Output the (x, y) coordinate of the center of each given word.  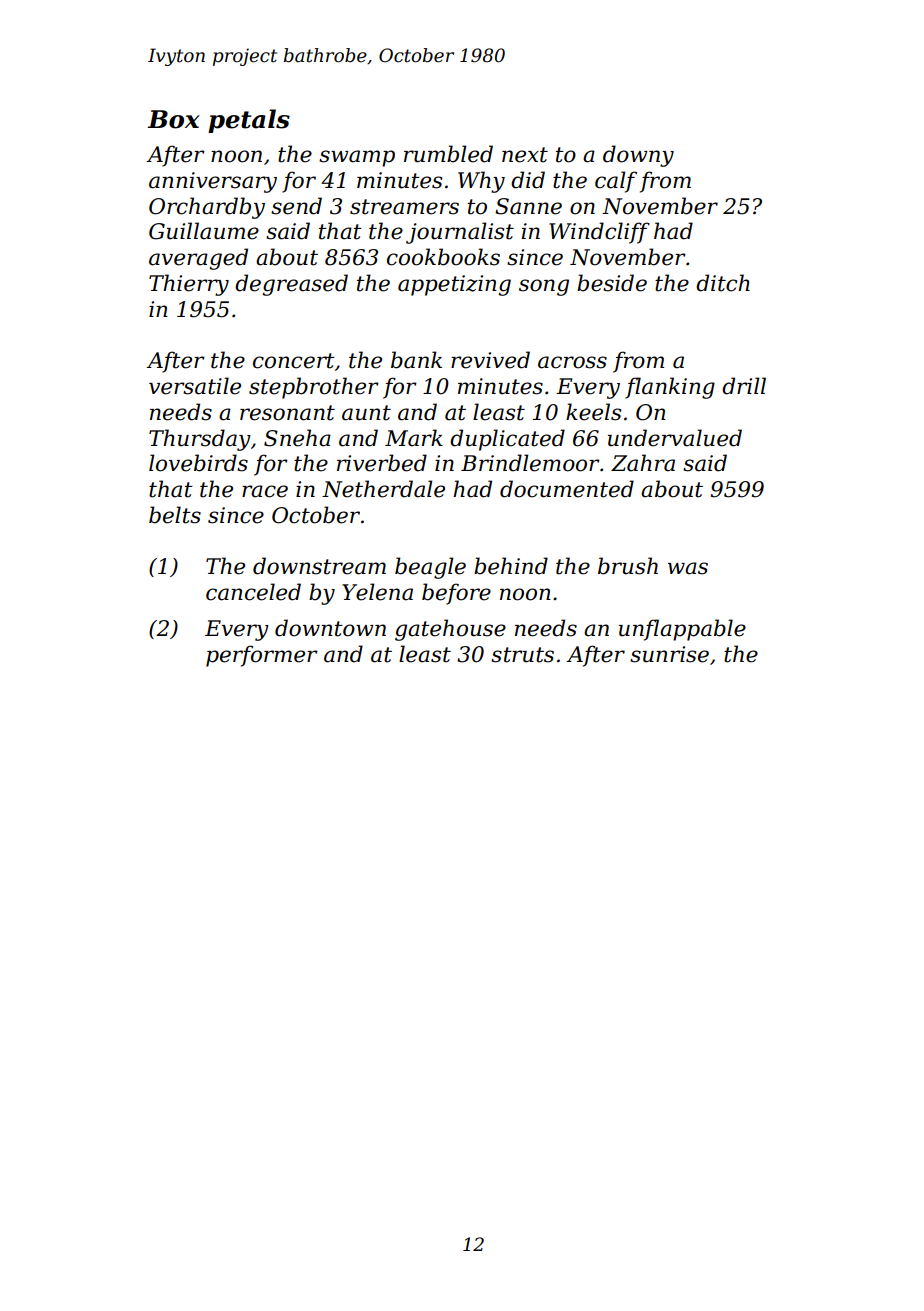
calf (616, 182)
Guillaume (204, 231)
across (572, 362)
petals (249, 121)
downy (638, 156)
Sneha (297, 438)
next (525, 155)
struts (522, 655)
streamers (404, 207)
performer (262, 656)
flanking (670, 388)
